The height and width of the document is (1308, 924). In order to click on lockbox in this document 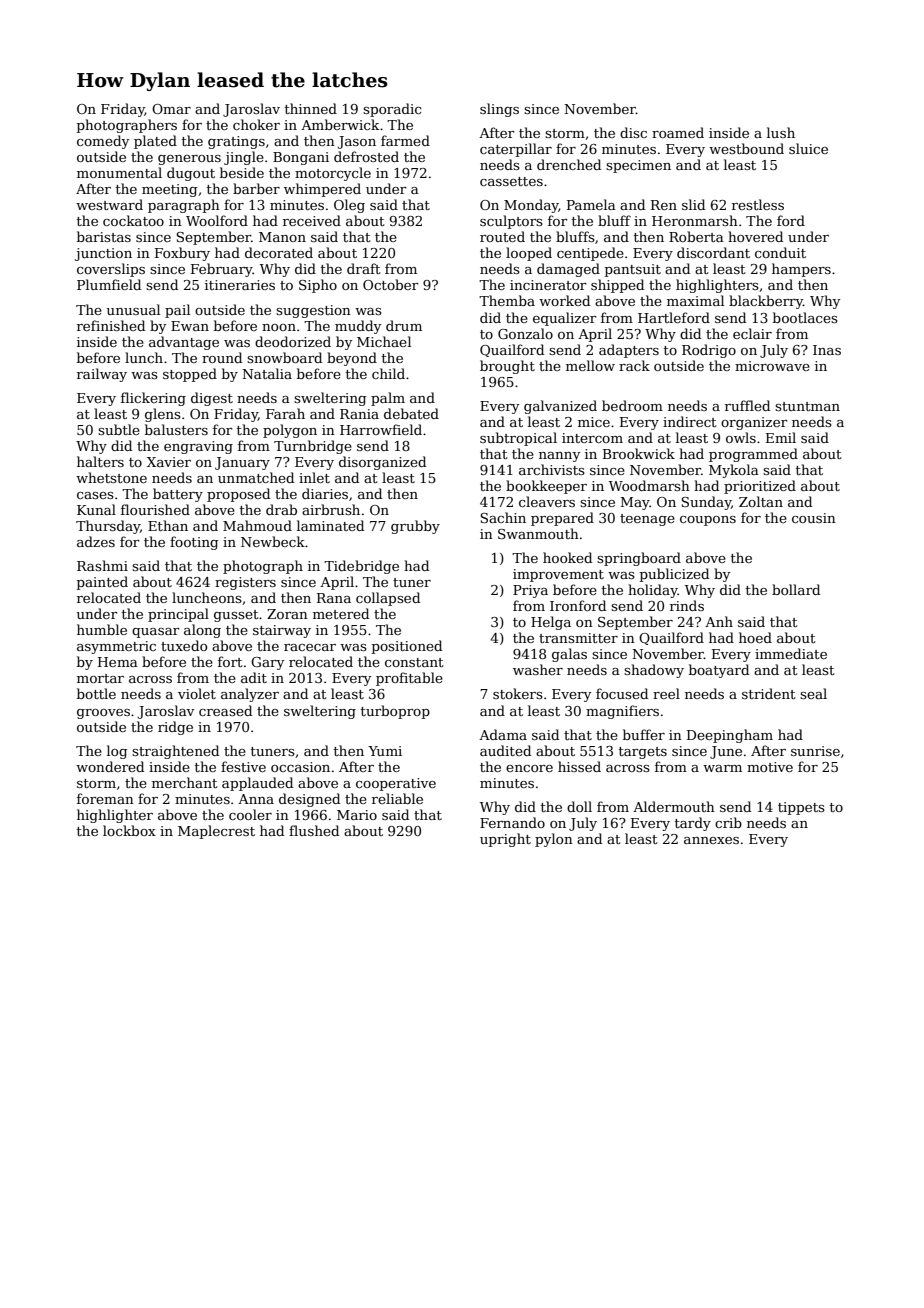, I will do `click(129, 830)`.
